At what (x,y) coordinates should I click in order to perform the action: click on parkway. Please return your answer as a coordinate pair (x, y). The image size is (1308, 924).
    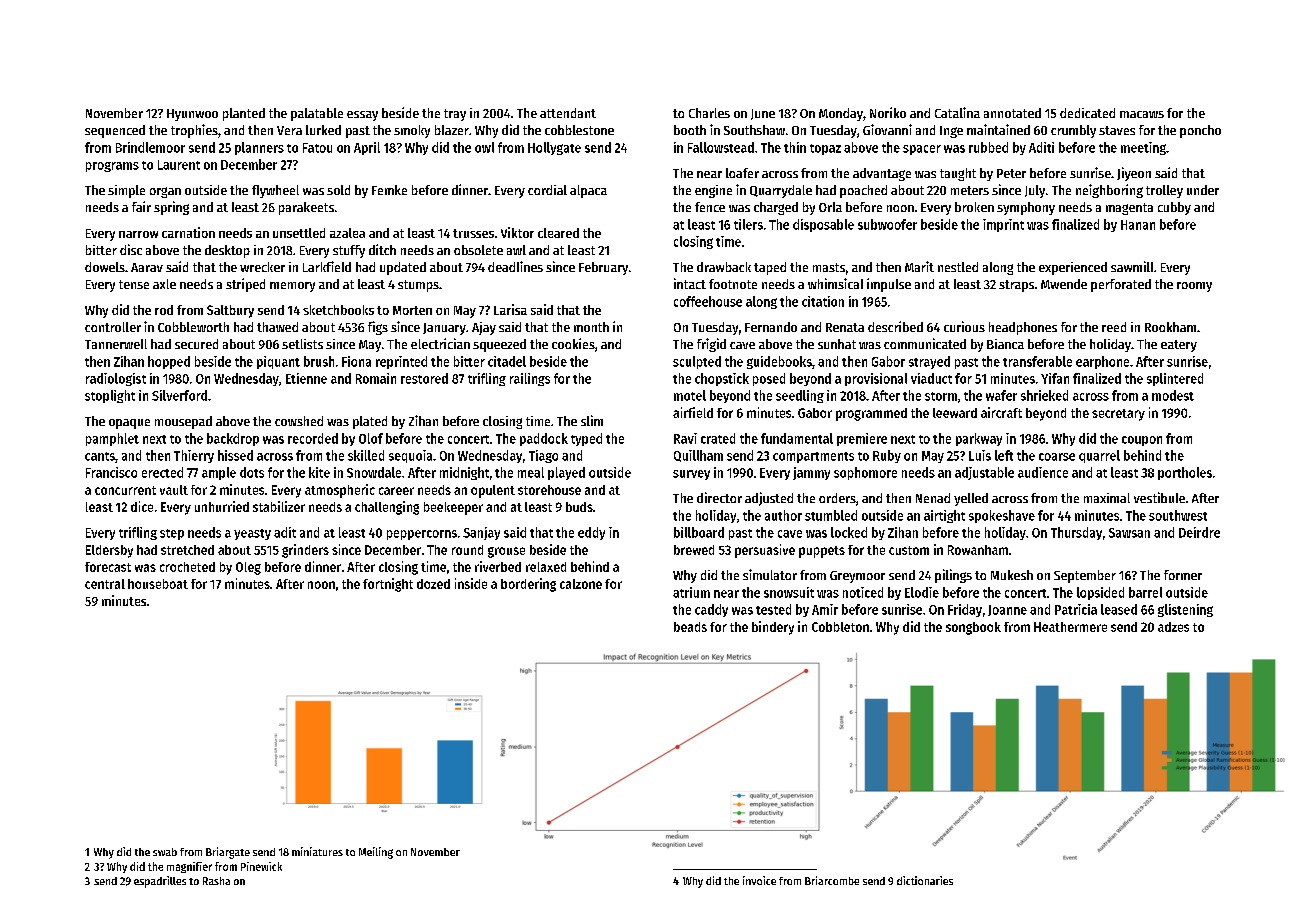
    Looking at the image, I should click on (979, 439).
